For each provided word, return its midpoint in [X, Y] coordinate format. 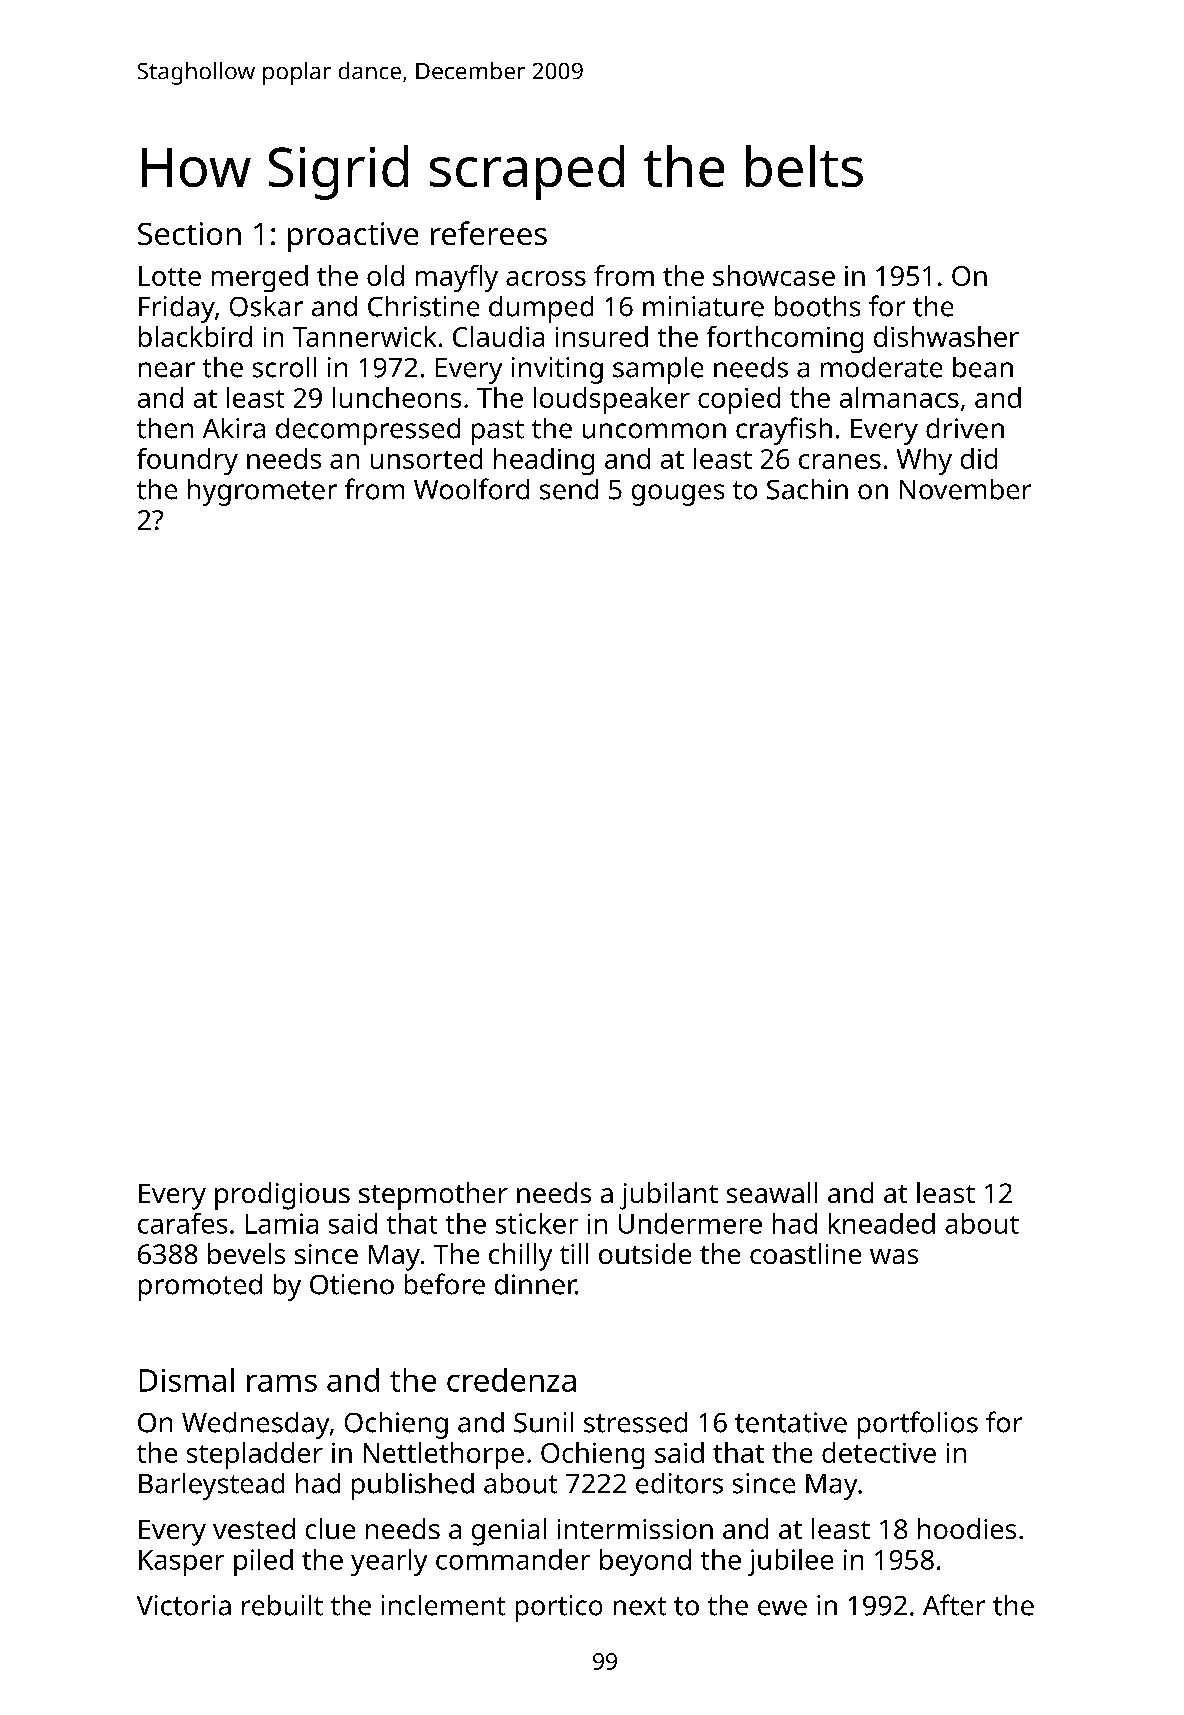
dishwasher [946, 336]
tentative [791, 1422]
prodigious [282, 1196]
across [546, 278]
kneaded [882, 1223]
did [979, 458]
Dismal [187, 1380]
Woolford [471, 489]
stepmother [433, 1196]
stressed [635, 1422]
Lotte [170, 276]
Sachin [807, 489]
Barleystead [211, 1486]
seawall [772, 1192]
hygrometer [262, 492]
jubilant [669, 1196]
